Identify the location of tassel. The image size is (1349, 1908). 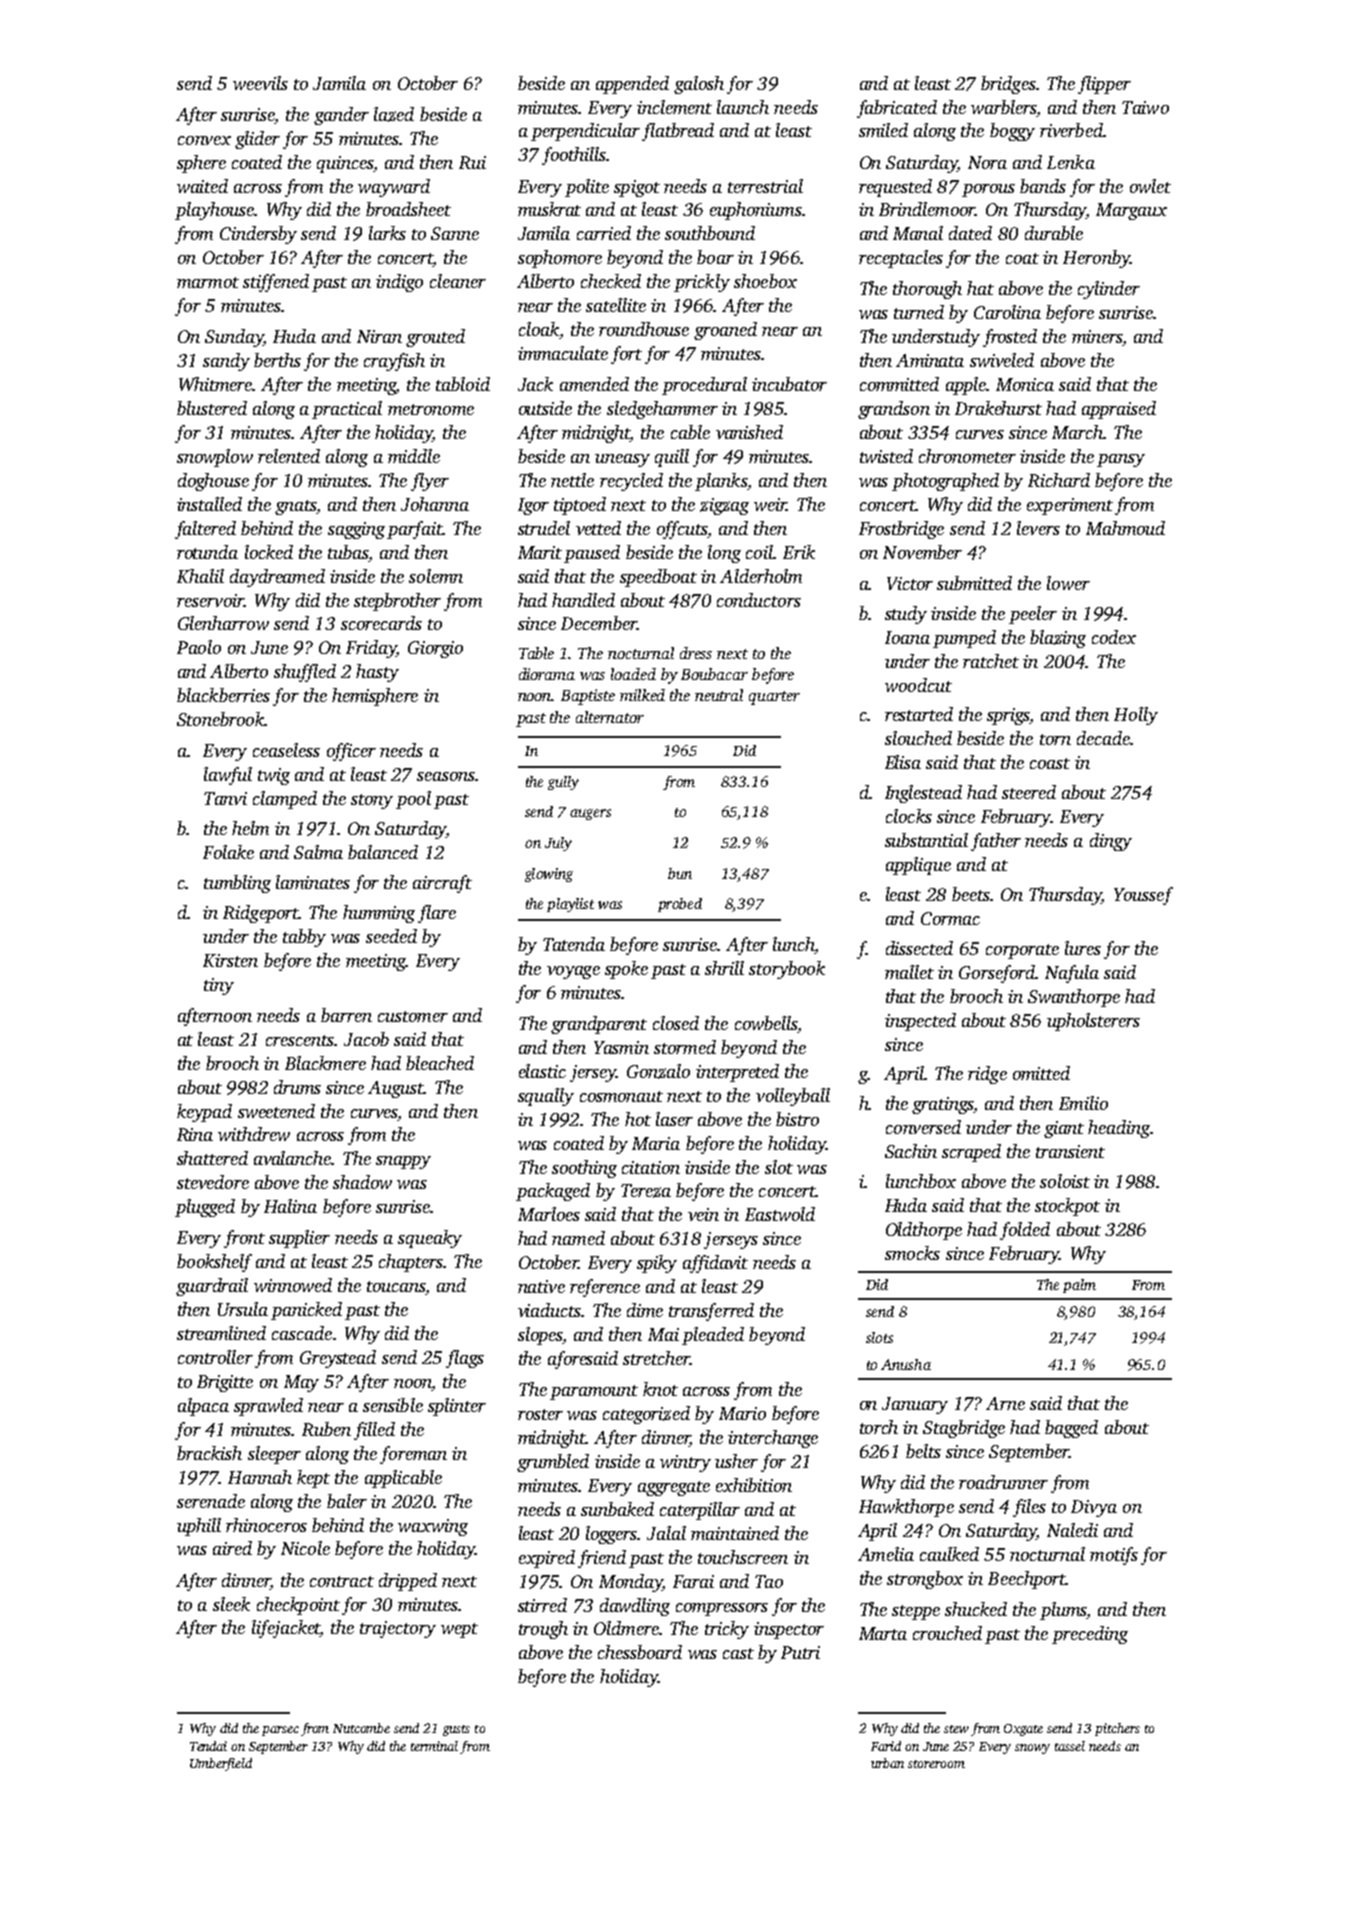
(1070, 1746).
